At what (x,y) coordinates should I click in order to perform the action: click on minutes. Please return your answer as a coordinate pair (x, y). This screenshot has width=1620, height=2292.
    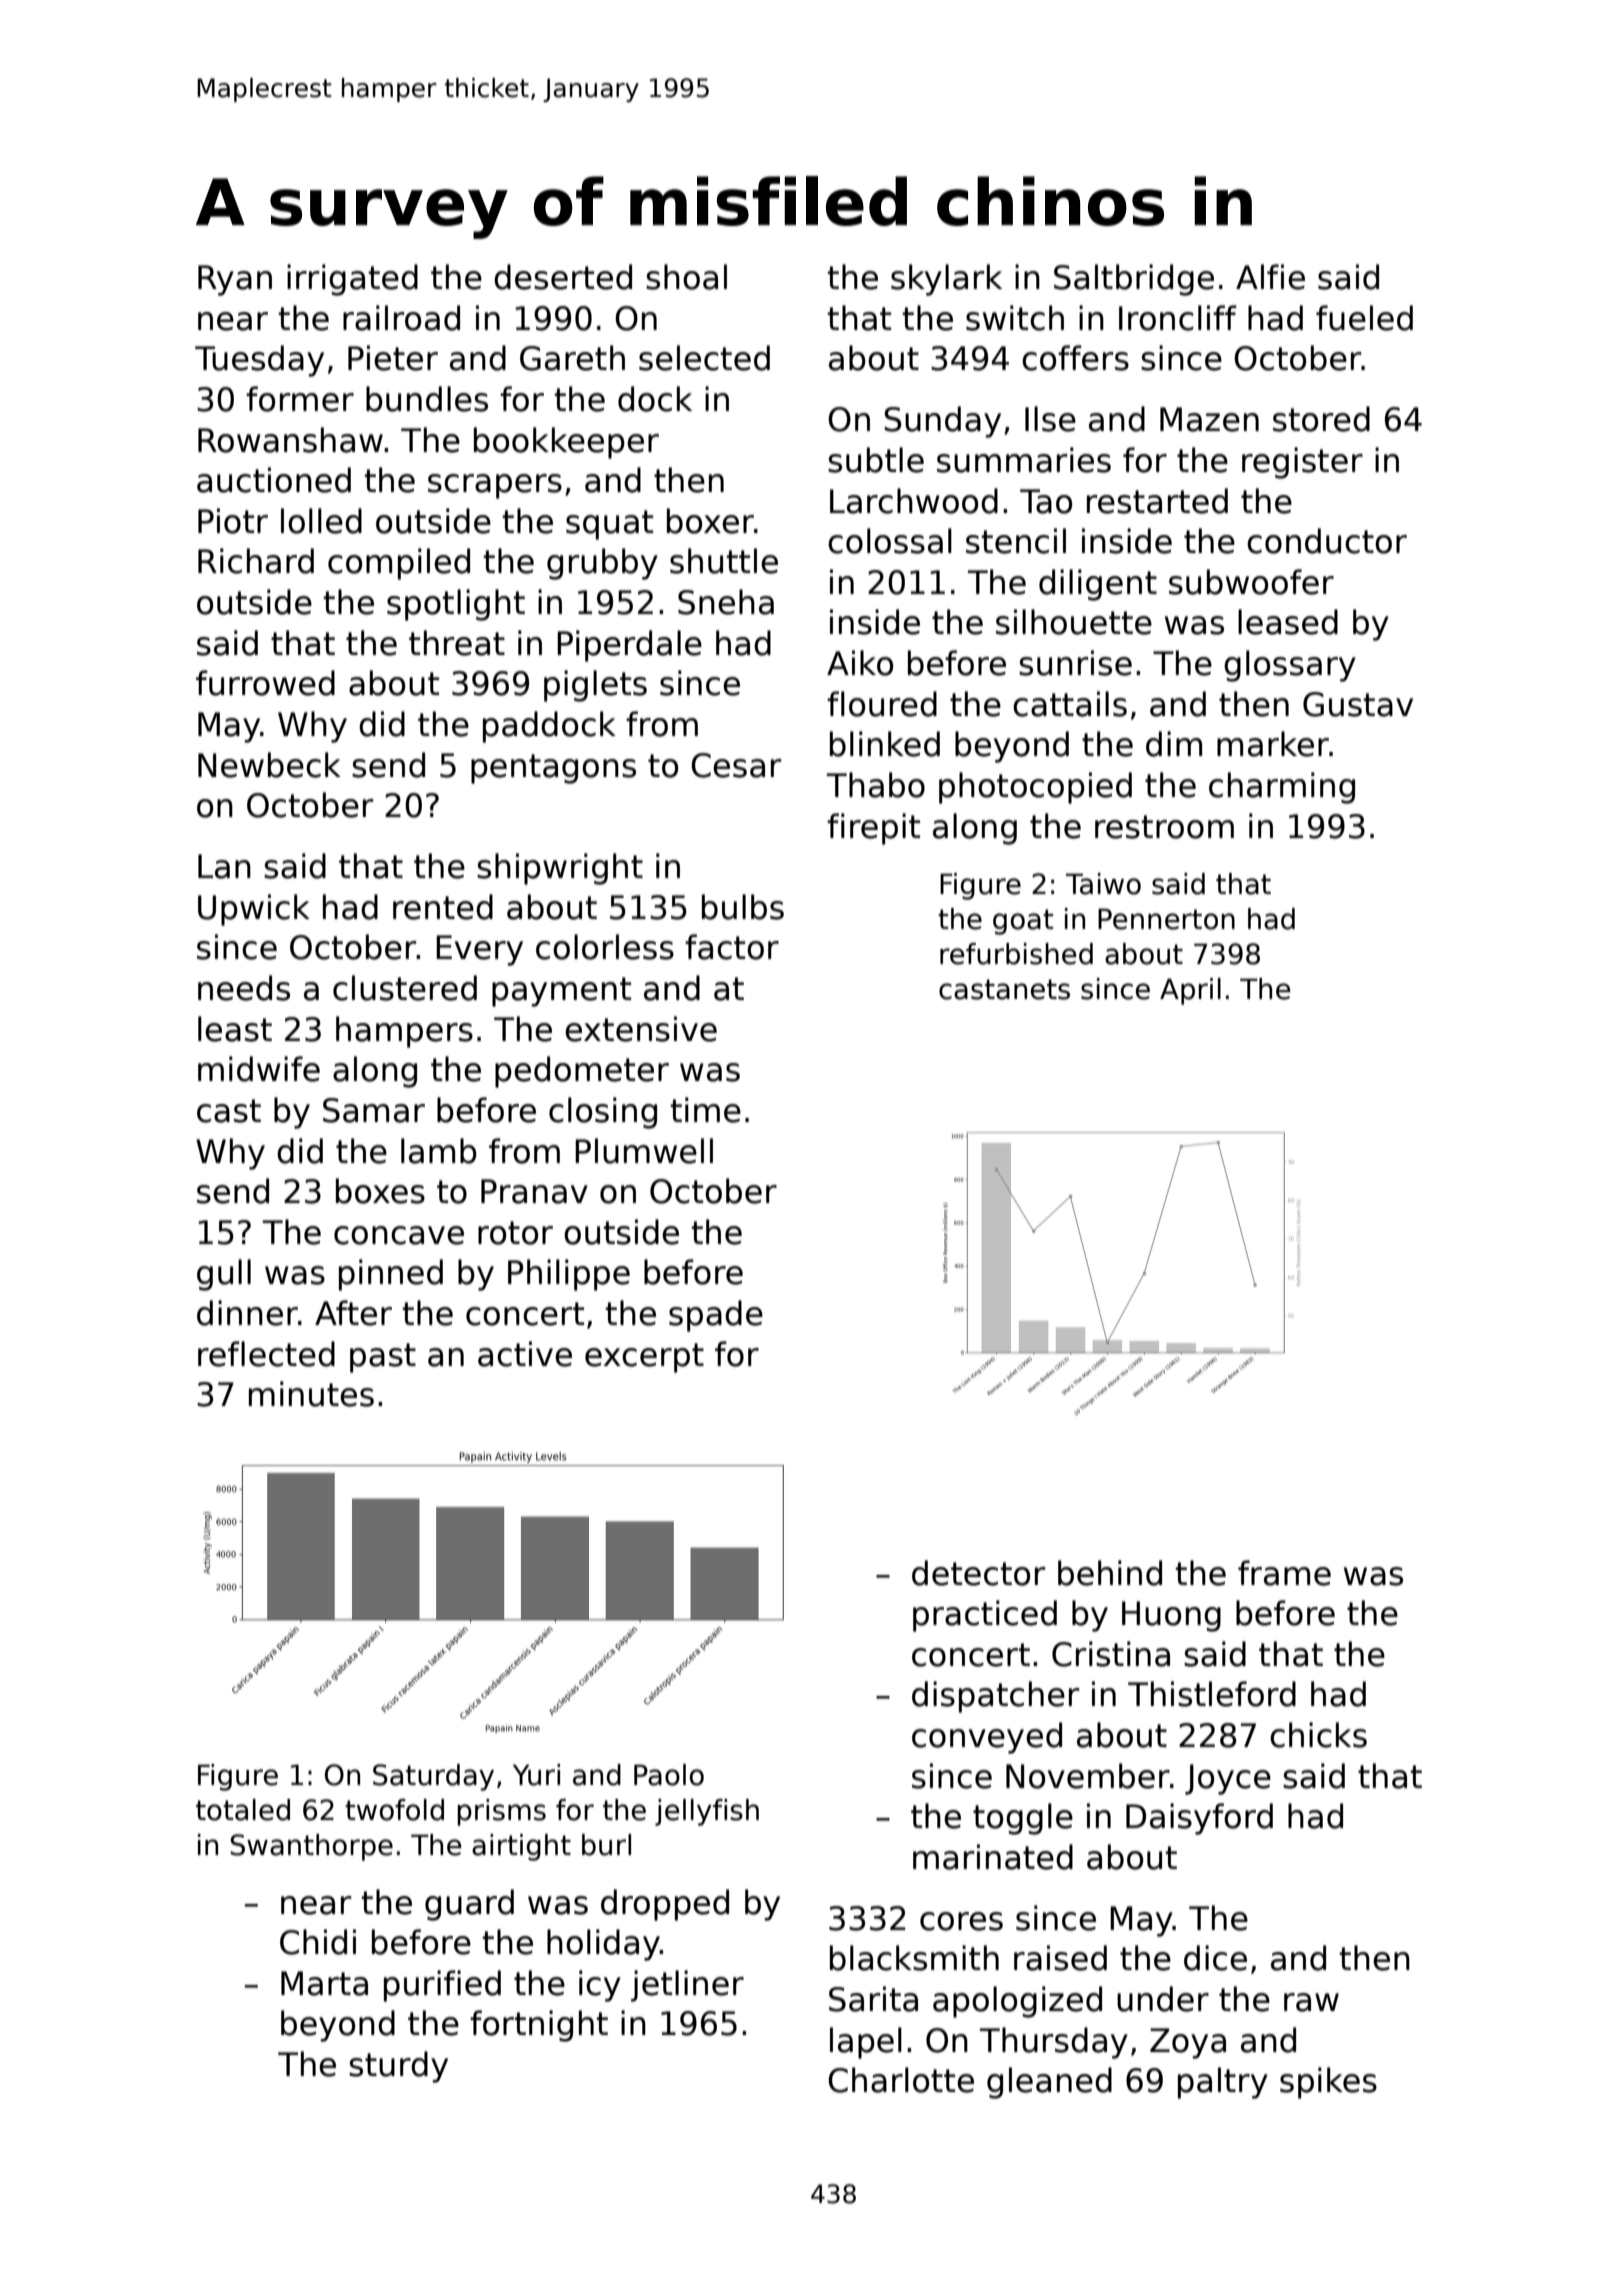
    Looking at the image, I should click on (311, 1394).
